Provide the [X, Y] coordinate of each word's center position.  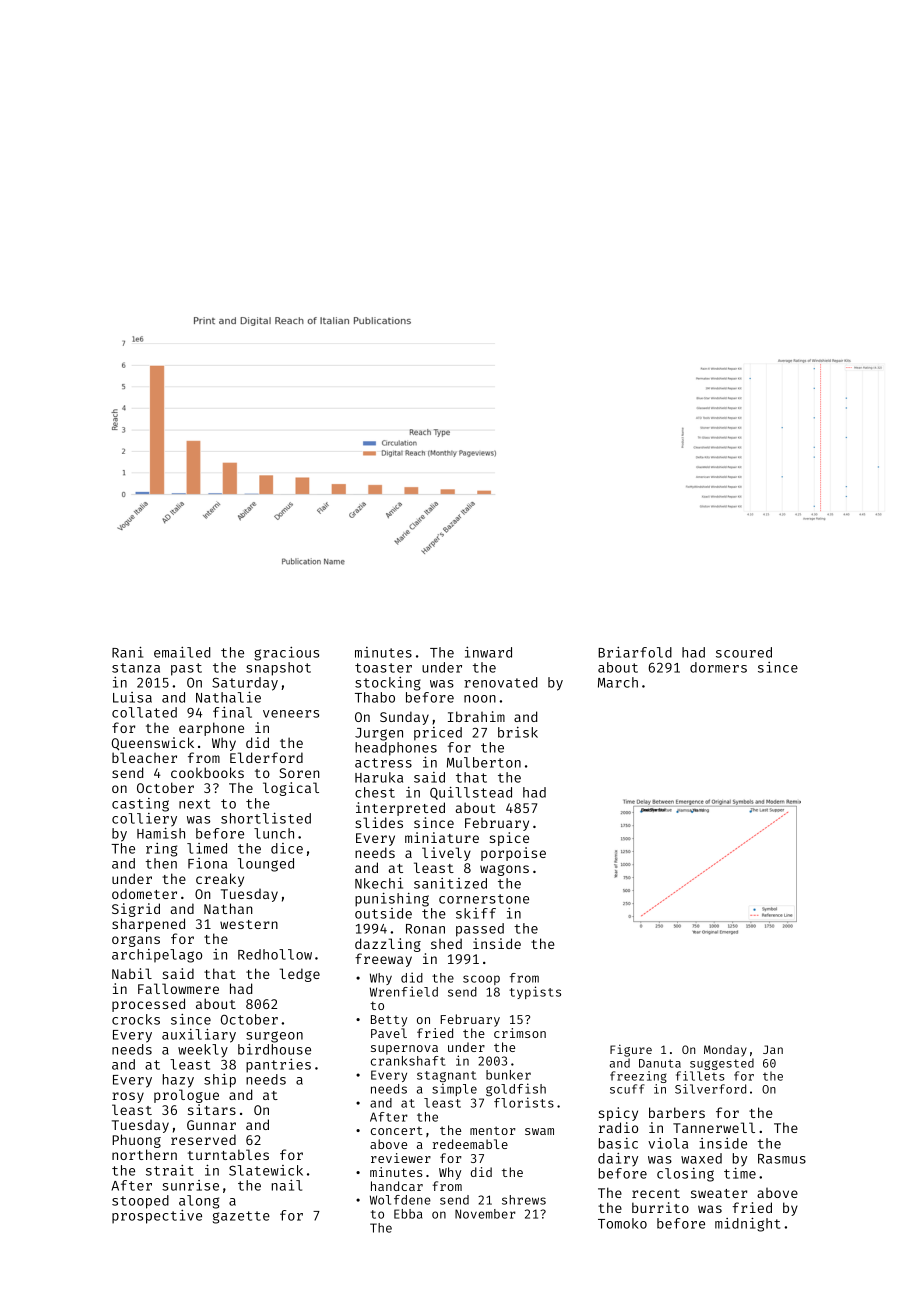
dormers [718, 667]
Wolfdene [400, 1200]
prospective [157, 1217]
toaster [383, 668]
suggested [722, 1064]
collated [144, 712]
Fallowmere [178, 988]
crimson [520, 1033]
